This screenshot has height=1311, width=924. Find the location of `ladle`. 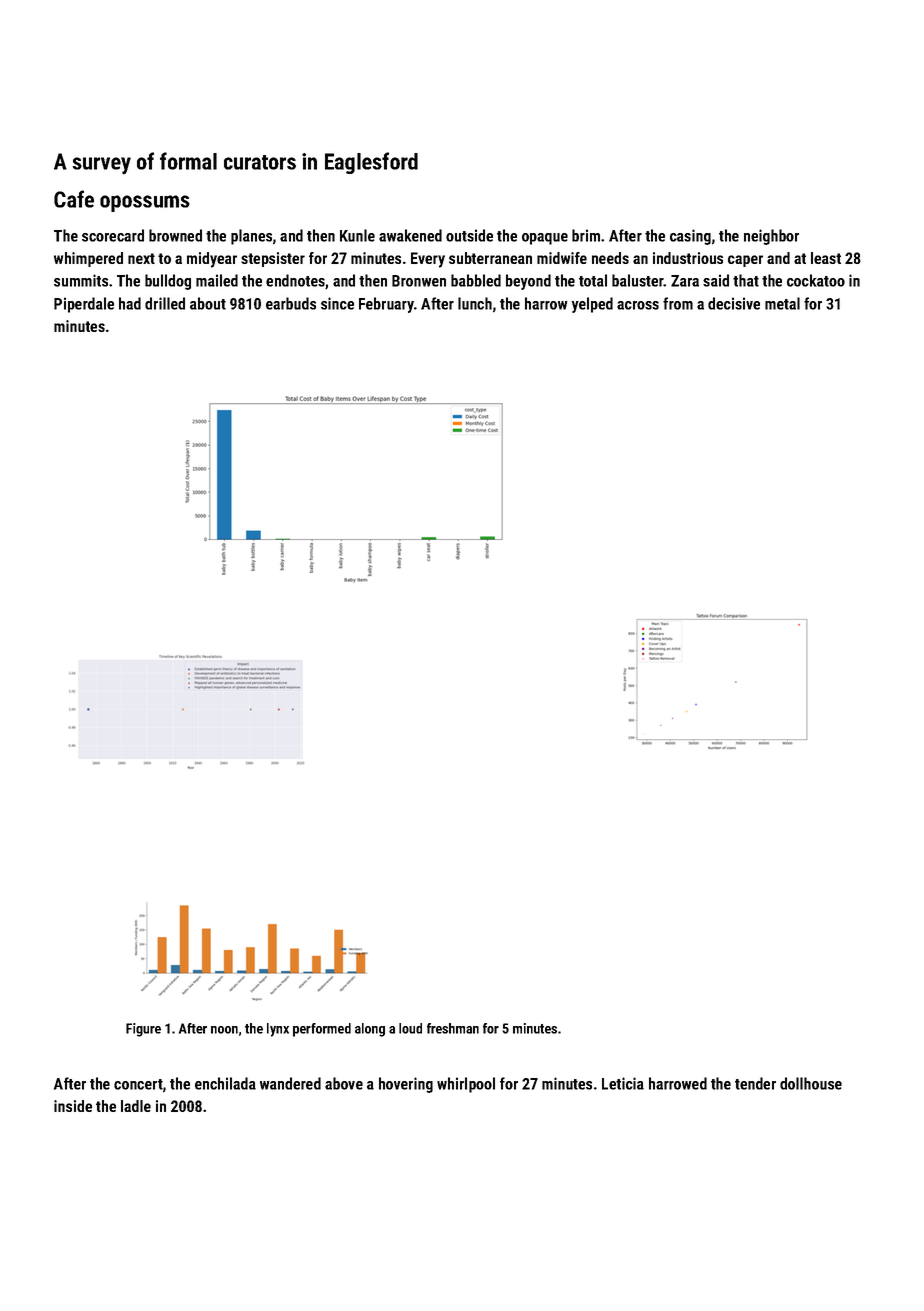

ladle is located at coordinates (136, 1106).
